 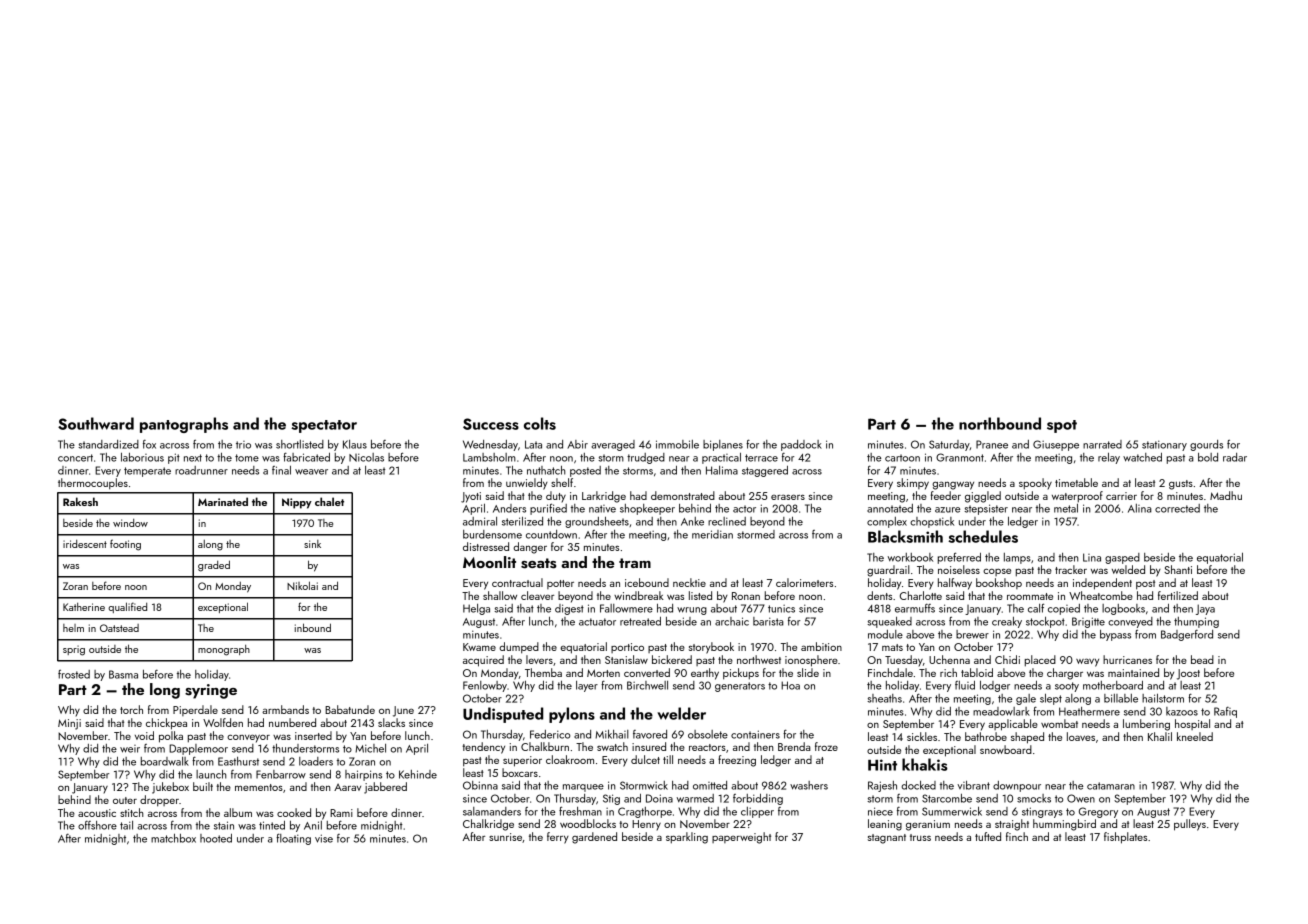 I want to click on portico, so click(x=627, y=648).
